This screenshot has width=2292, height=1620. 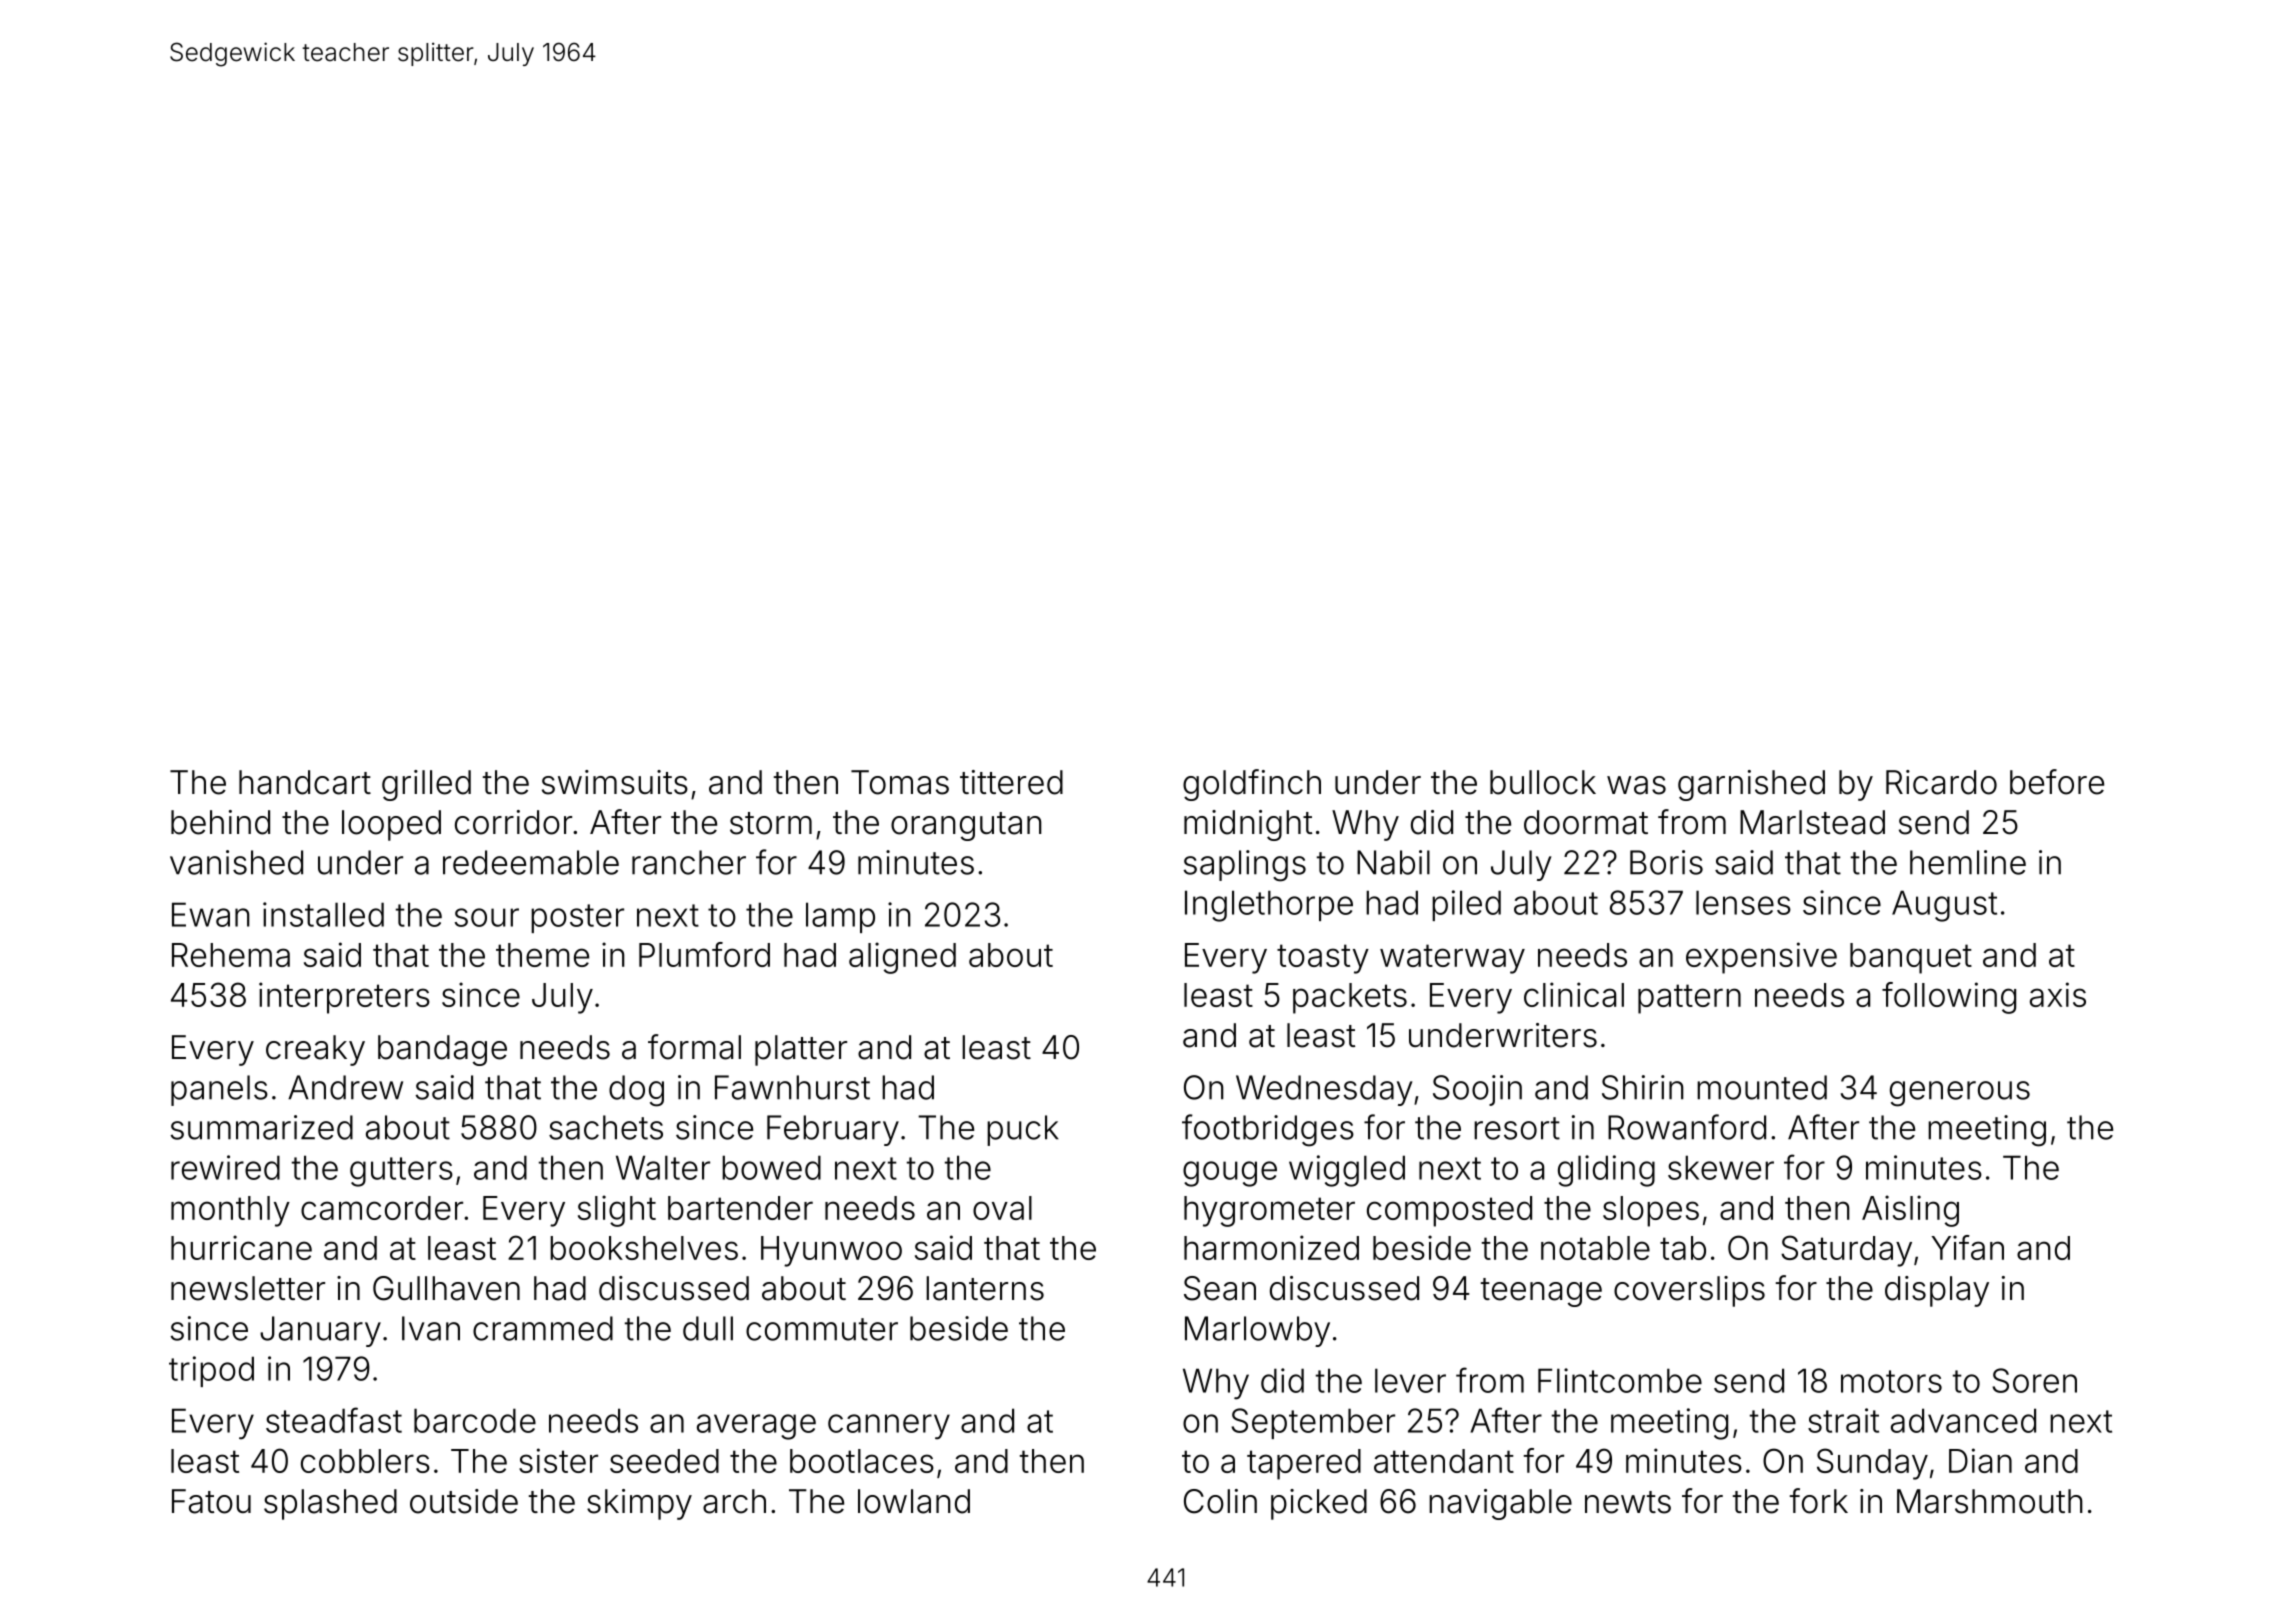 What do you see at coordinates (1812, 822) in the screenshot?
I see `Marlstead` at bounding box center [1812, 822].
